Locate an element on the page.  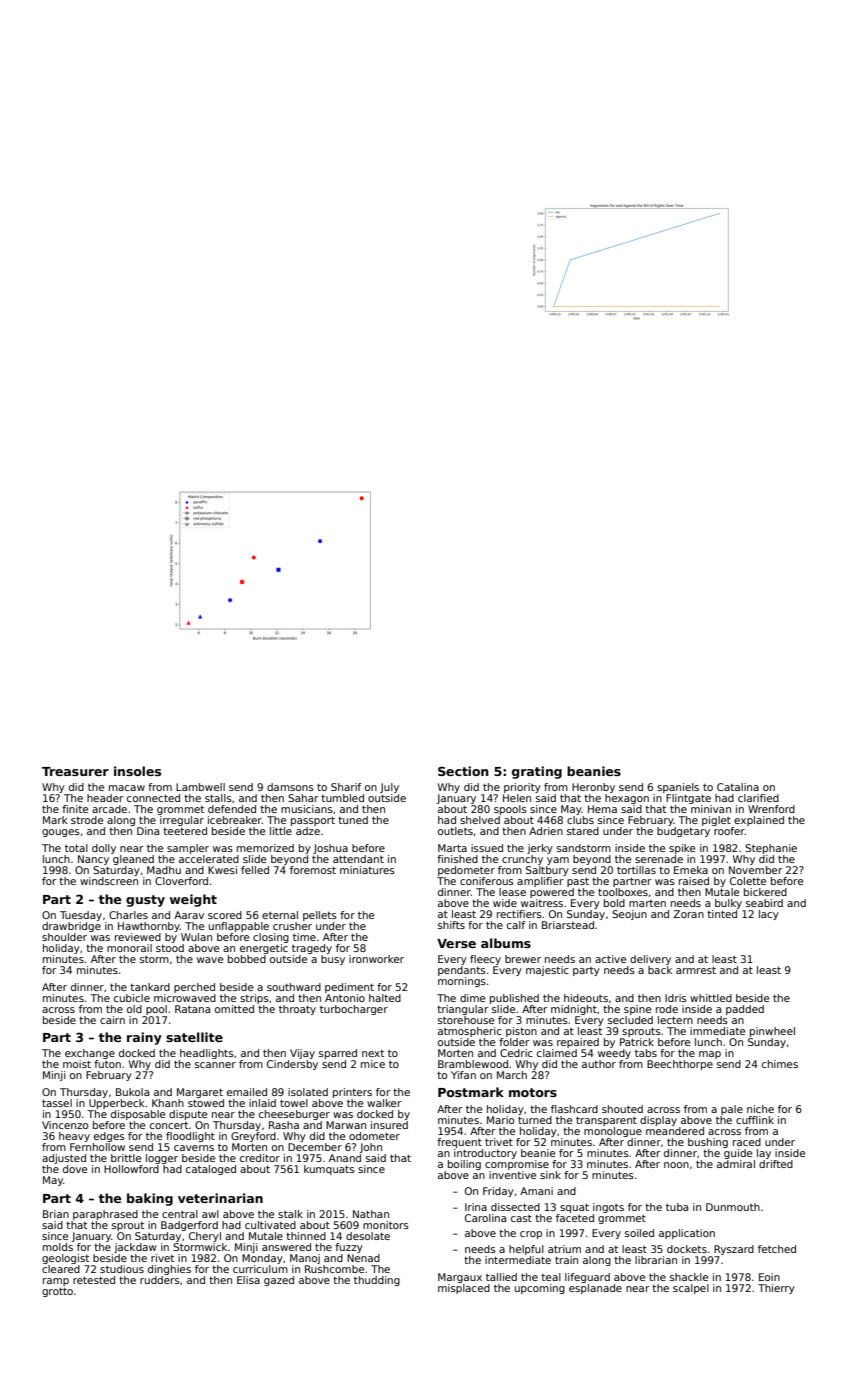
Irina is located at coordinates (476, 1207).
